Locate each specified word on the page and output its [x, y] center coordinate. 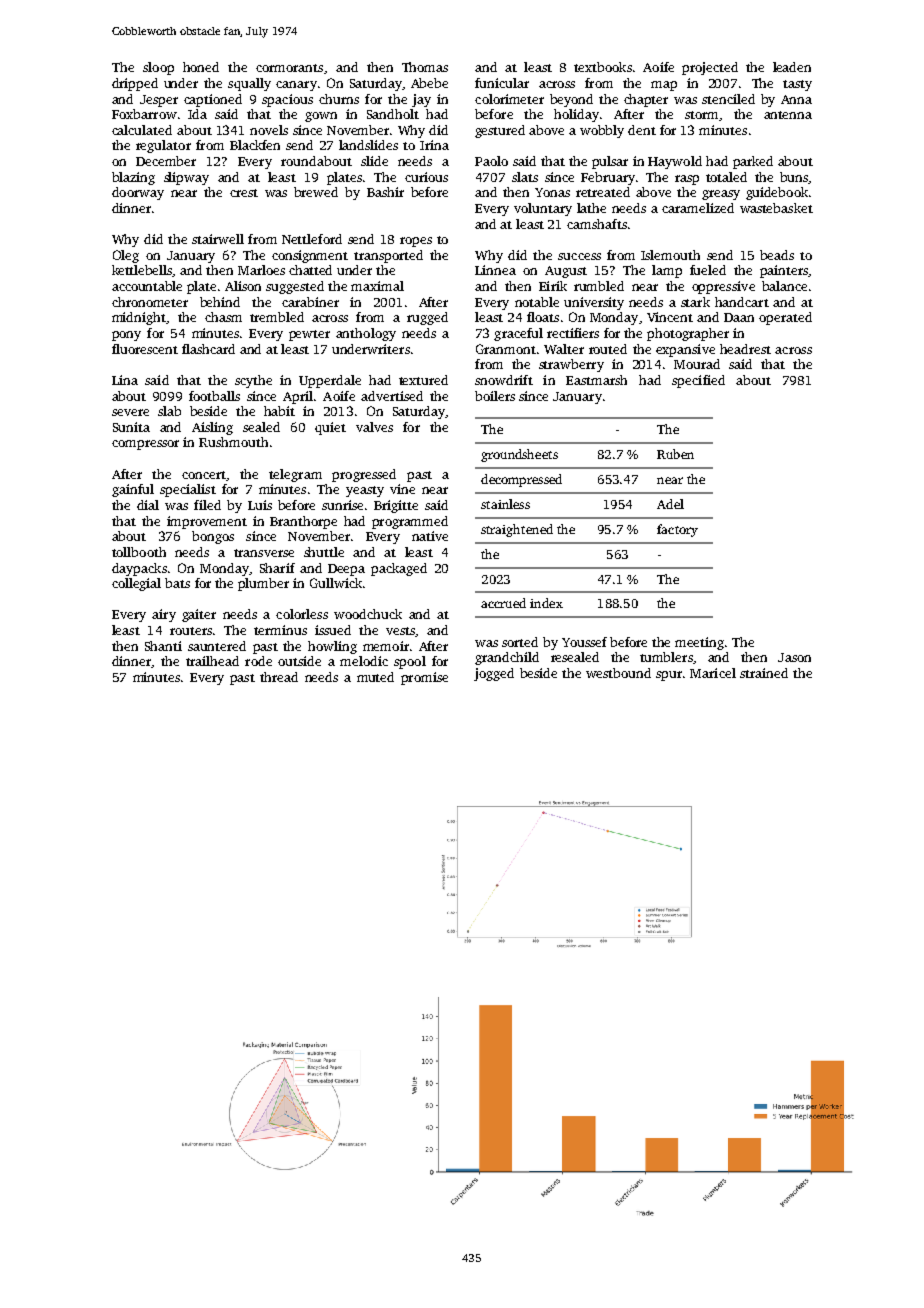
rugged [427, 318]
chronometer [150, 302]
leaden [792, 67]
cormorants [289, 68]
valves [374, 427]
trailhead [212, 661]
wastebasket [776, 208]
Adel [670, 504]
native [430, 536]
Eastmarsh [596, 380]
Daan [739, 317]
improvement [207, 522]
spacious [287, 100]
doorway [138, 193]
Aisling [212, 428]
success [579, 256]
